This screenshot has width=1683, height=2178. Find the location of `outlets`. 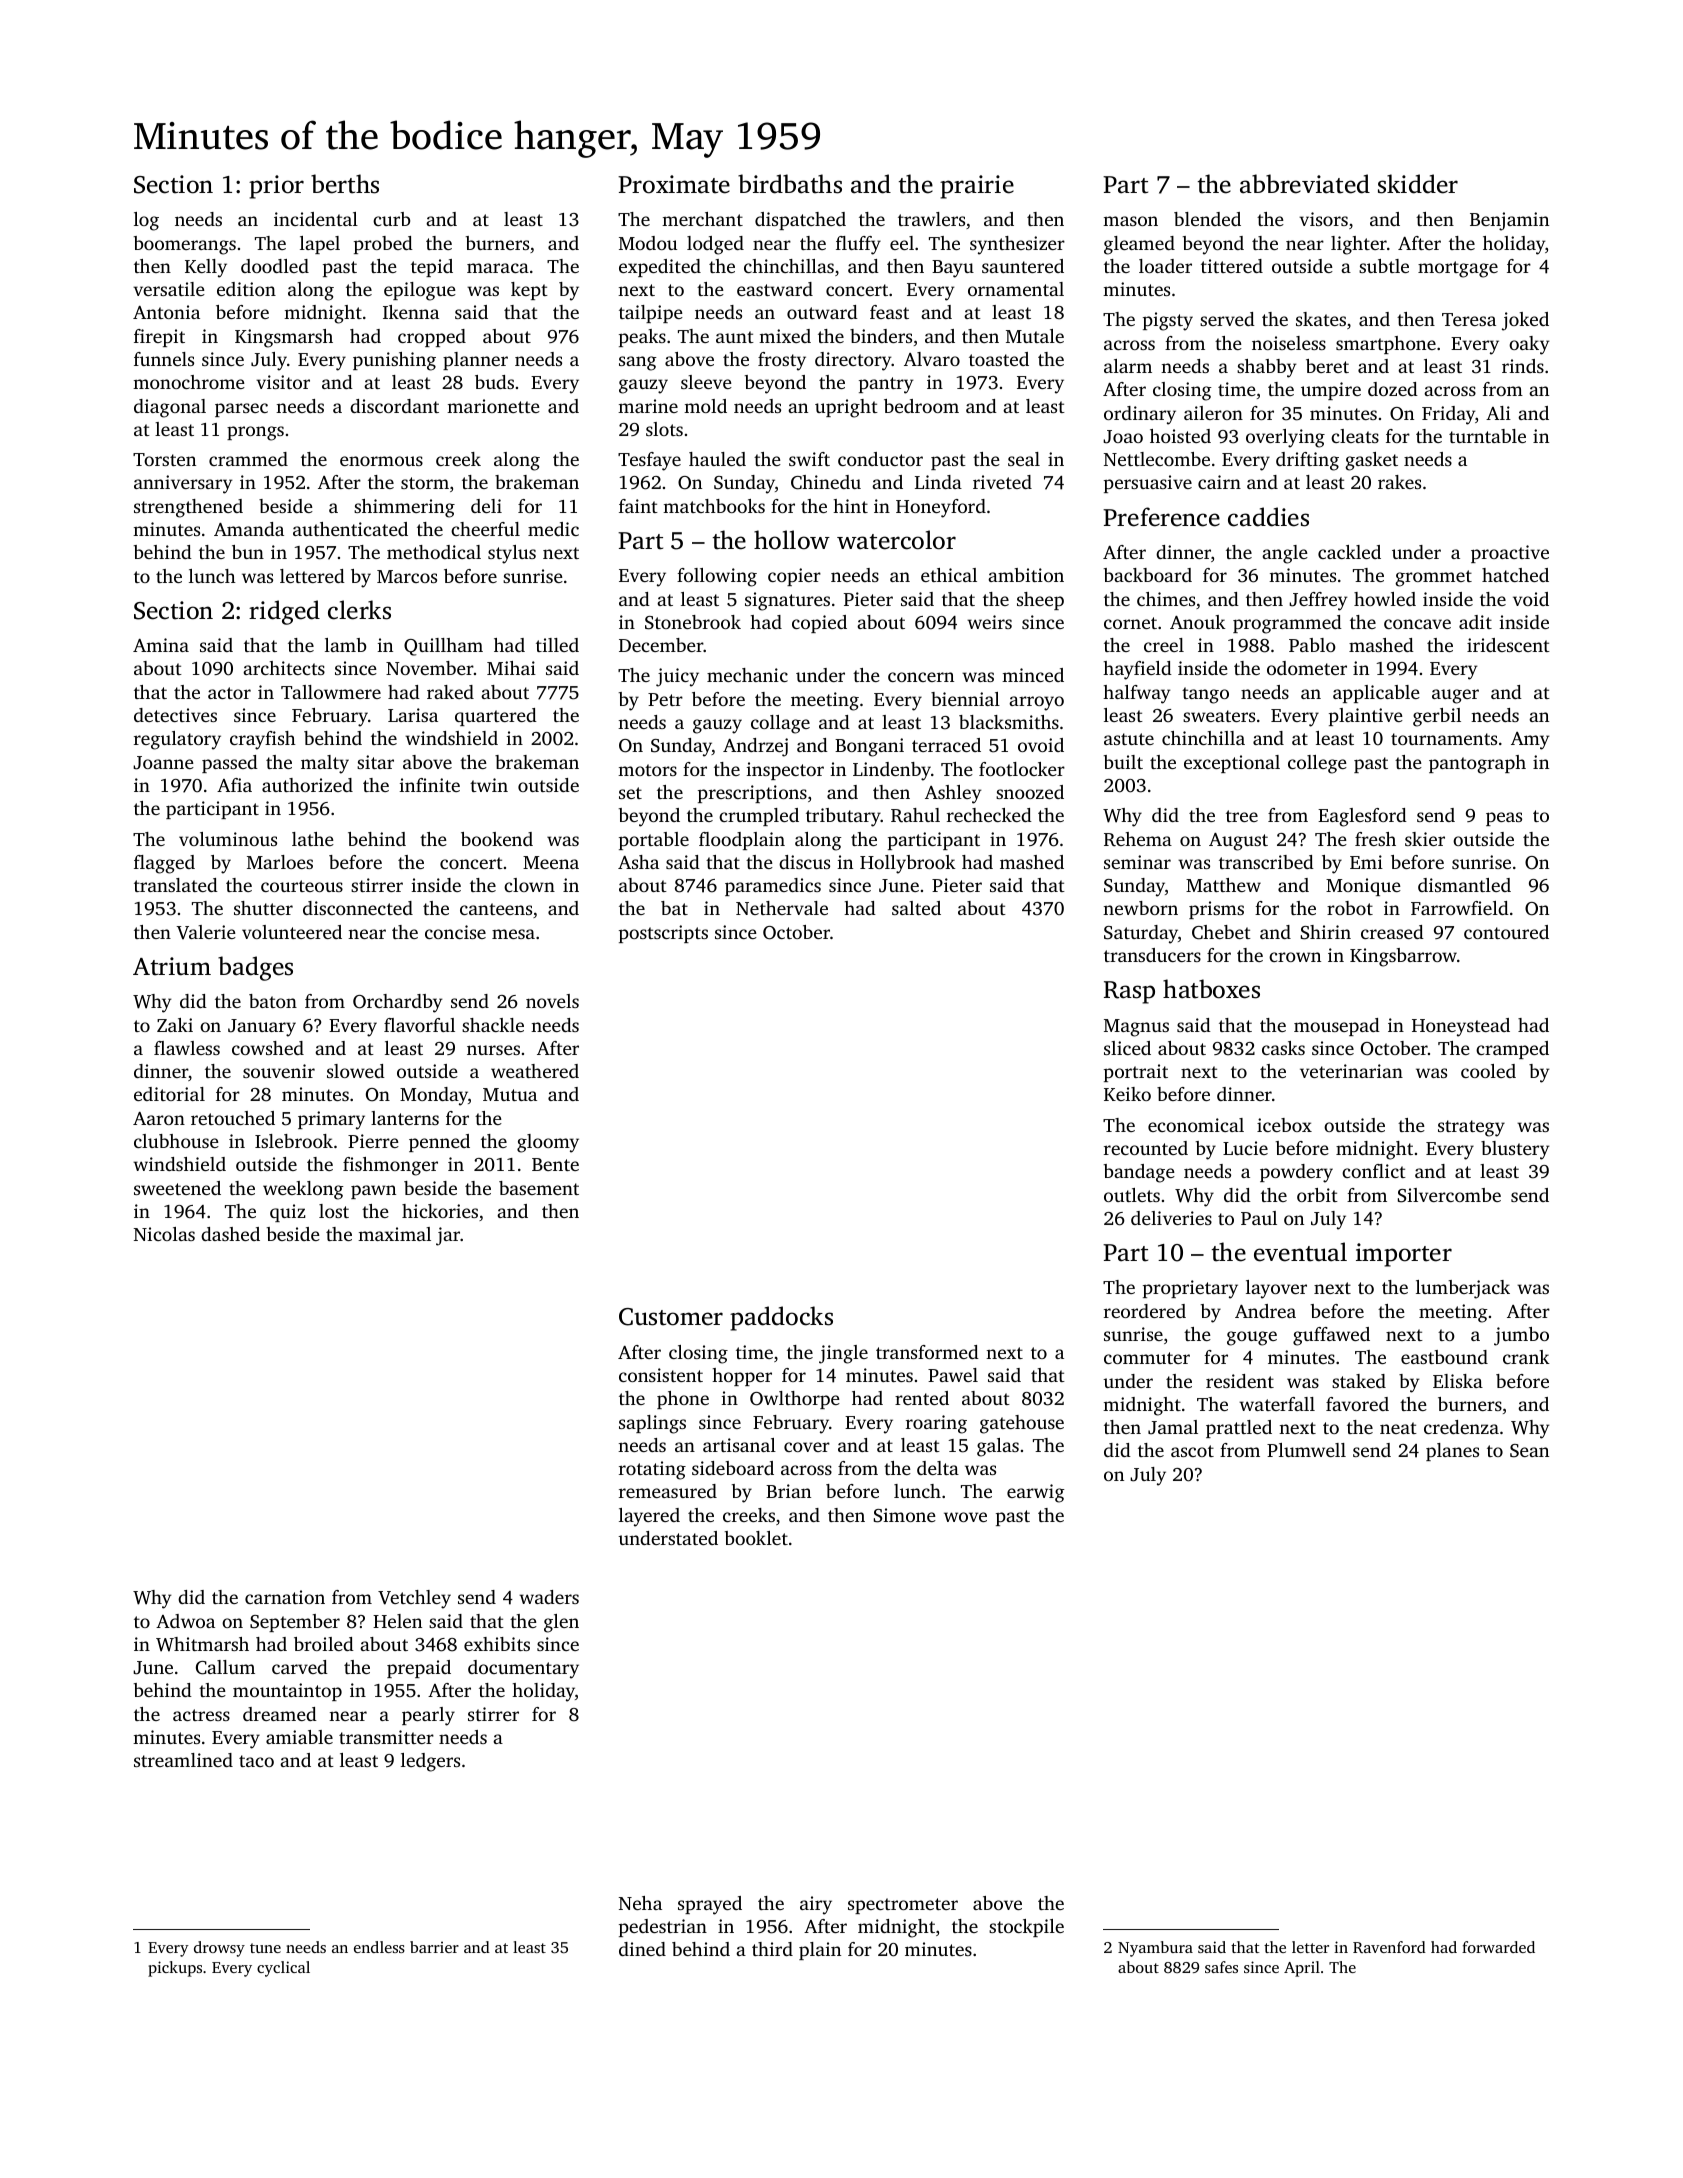

outlets is located at coordinates (1132, 1195).
